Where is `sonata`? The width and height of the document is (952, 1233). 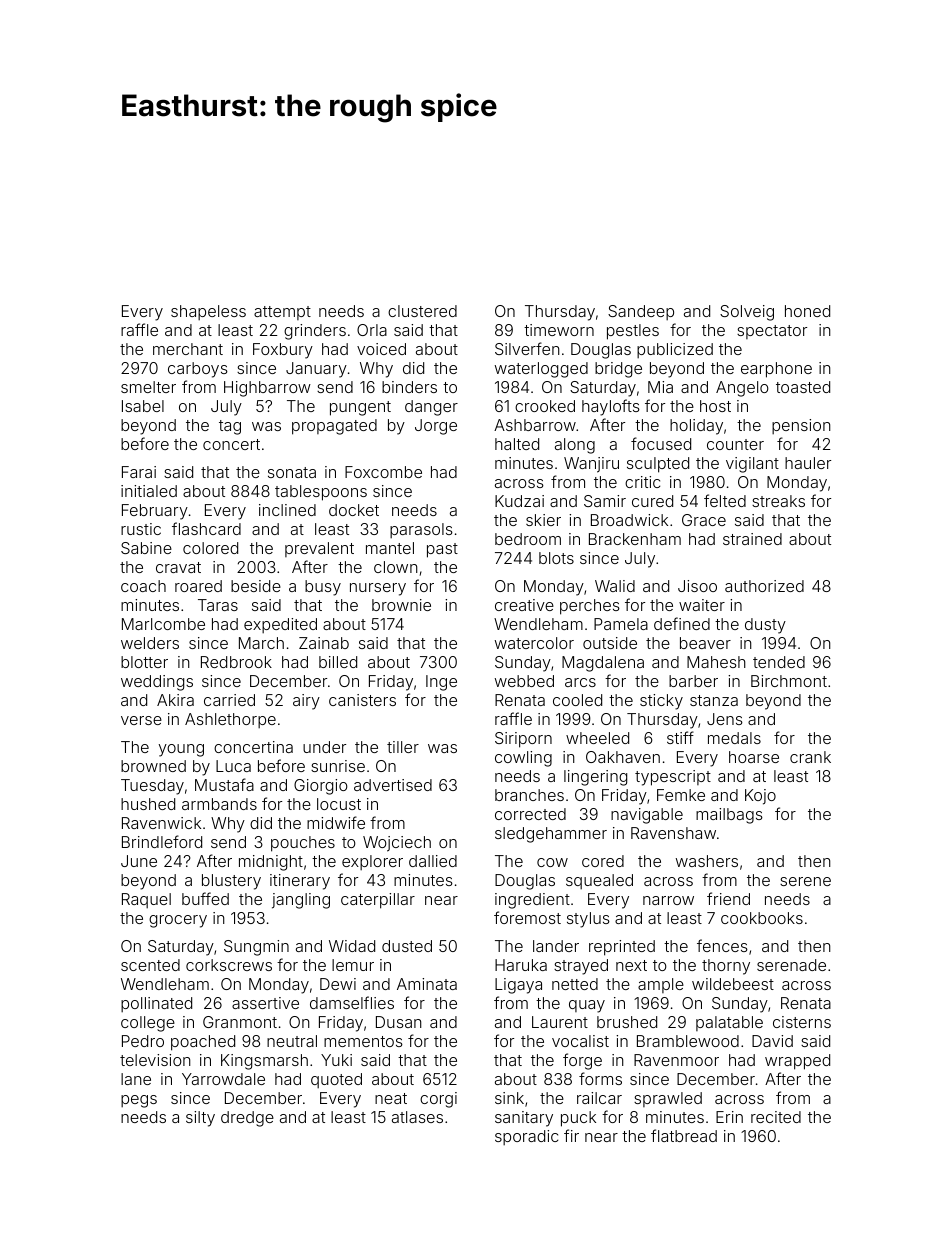 sonata is located at coordinates (292, 472).
